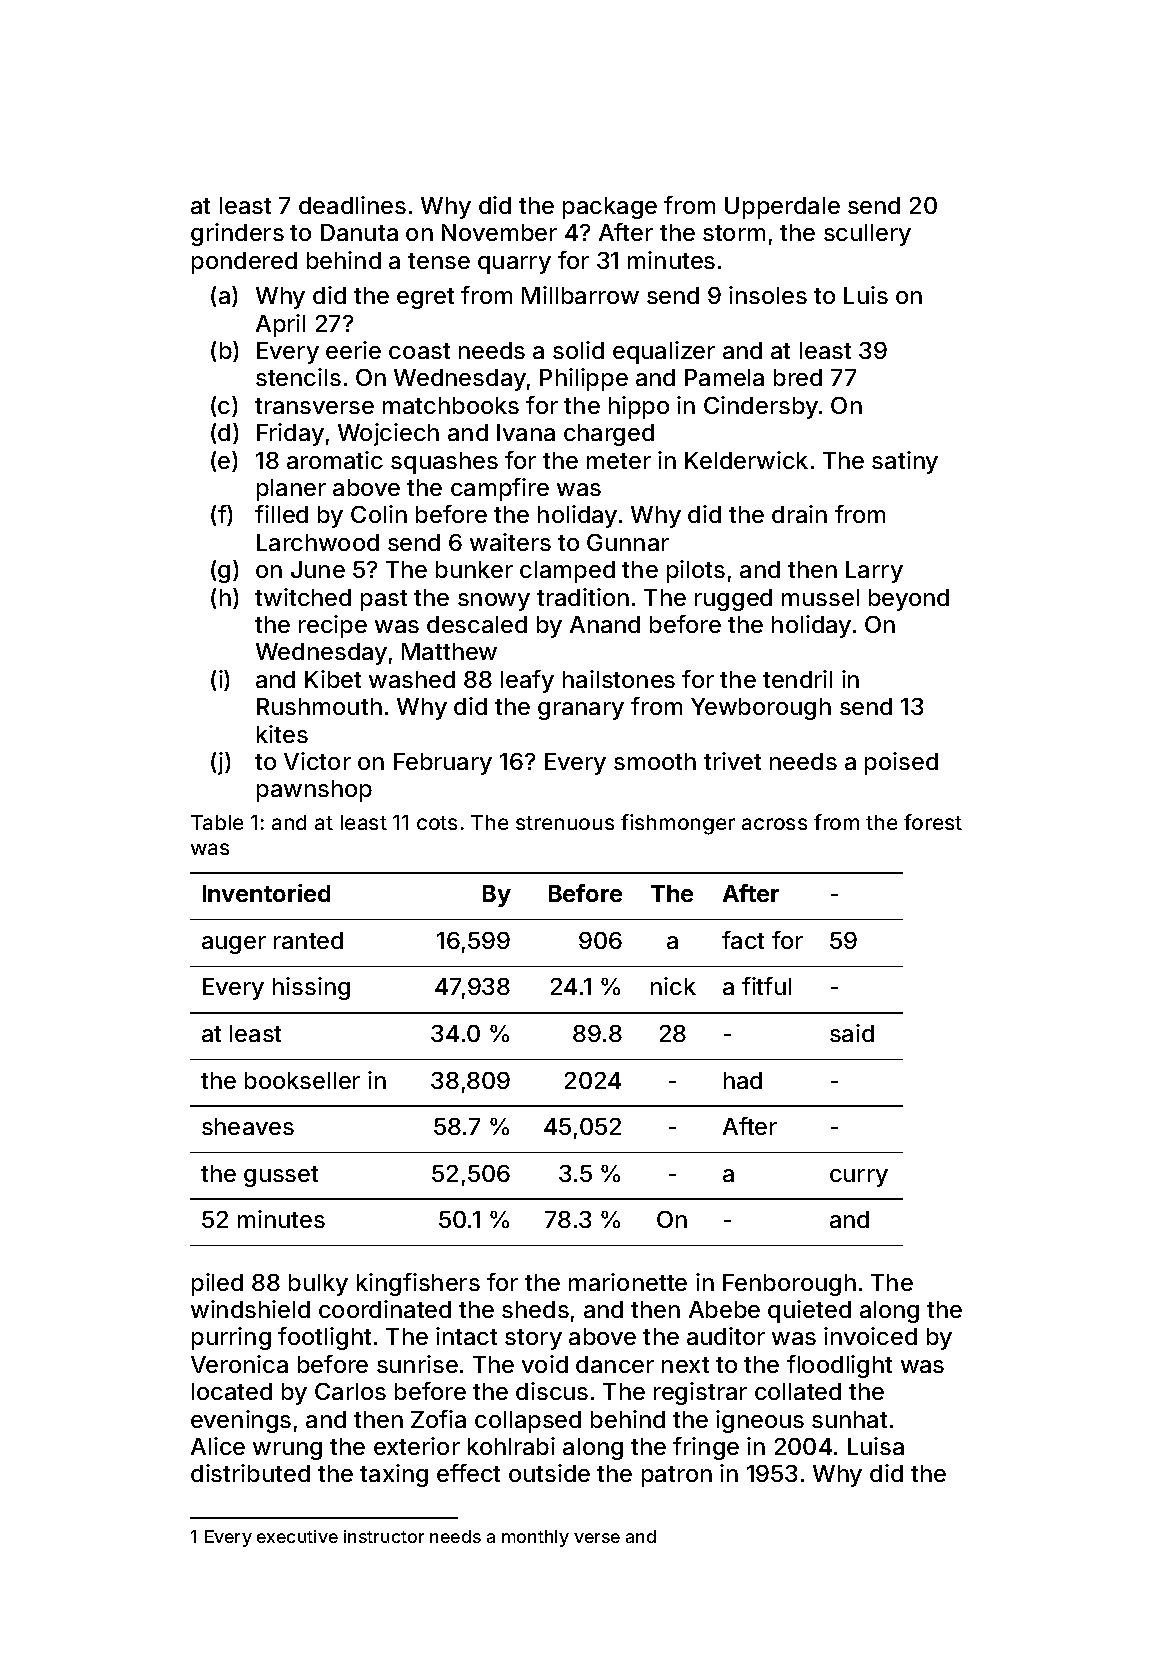  What do you see at coordinates (859, 1178) in the screenshot?
I see `curry` at bounding box center [859, 1178].
